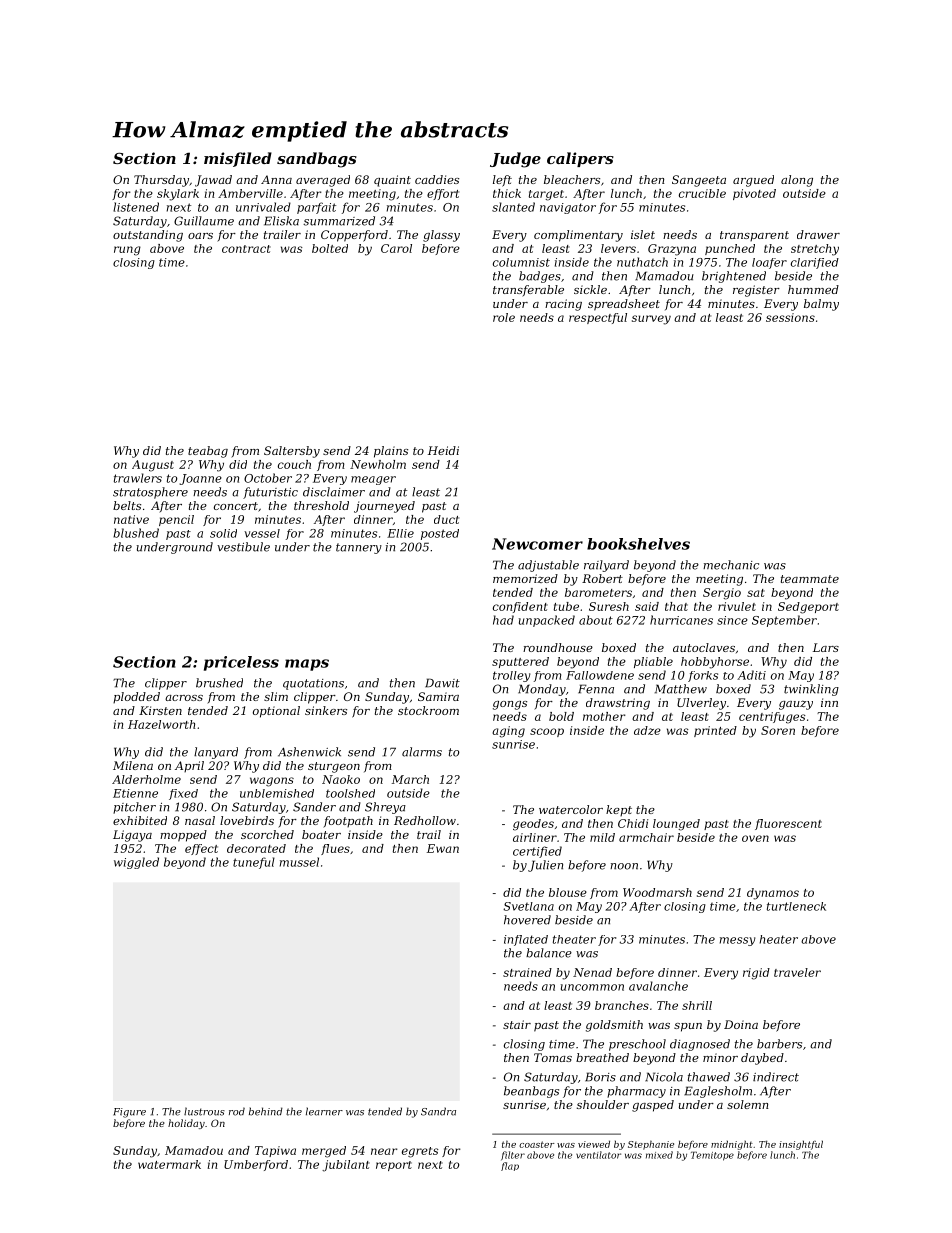 The image size is (952, 1233). I want to click on watermark, so click(169, 1164).
